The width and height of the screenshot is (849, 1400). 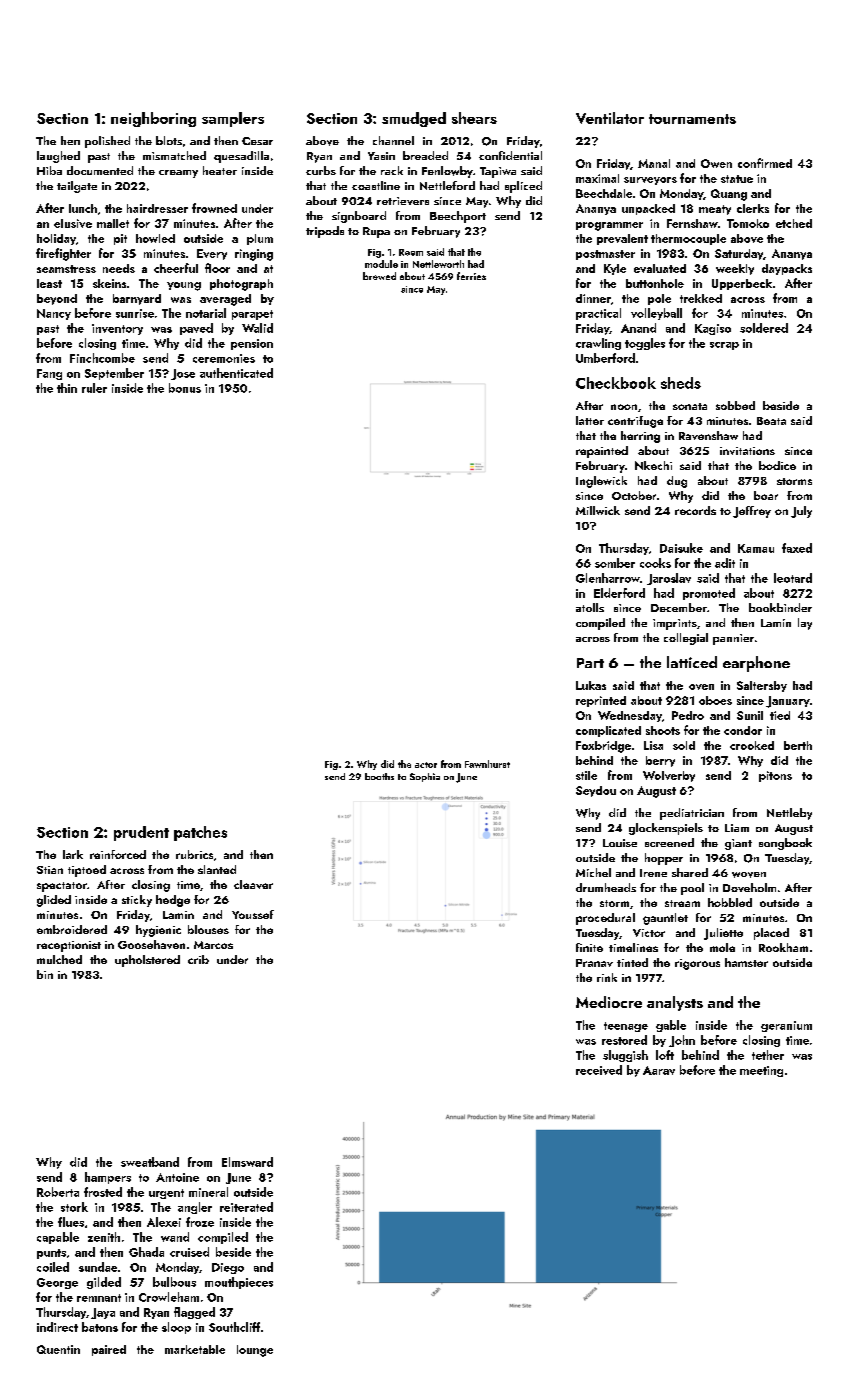 I want to click on prudent, so click(x=141, y=833).
